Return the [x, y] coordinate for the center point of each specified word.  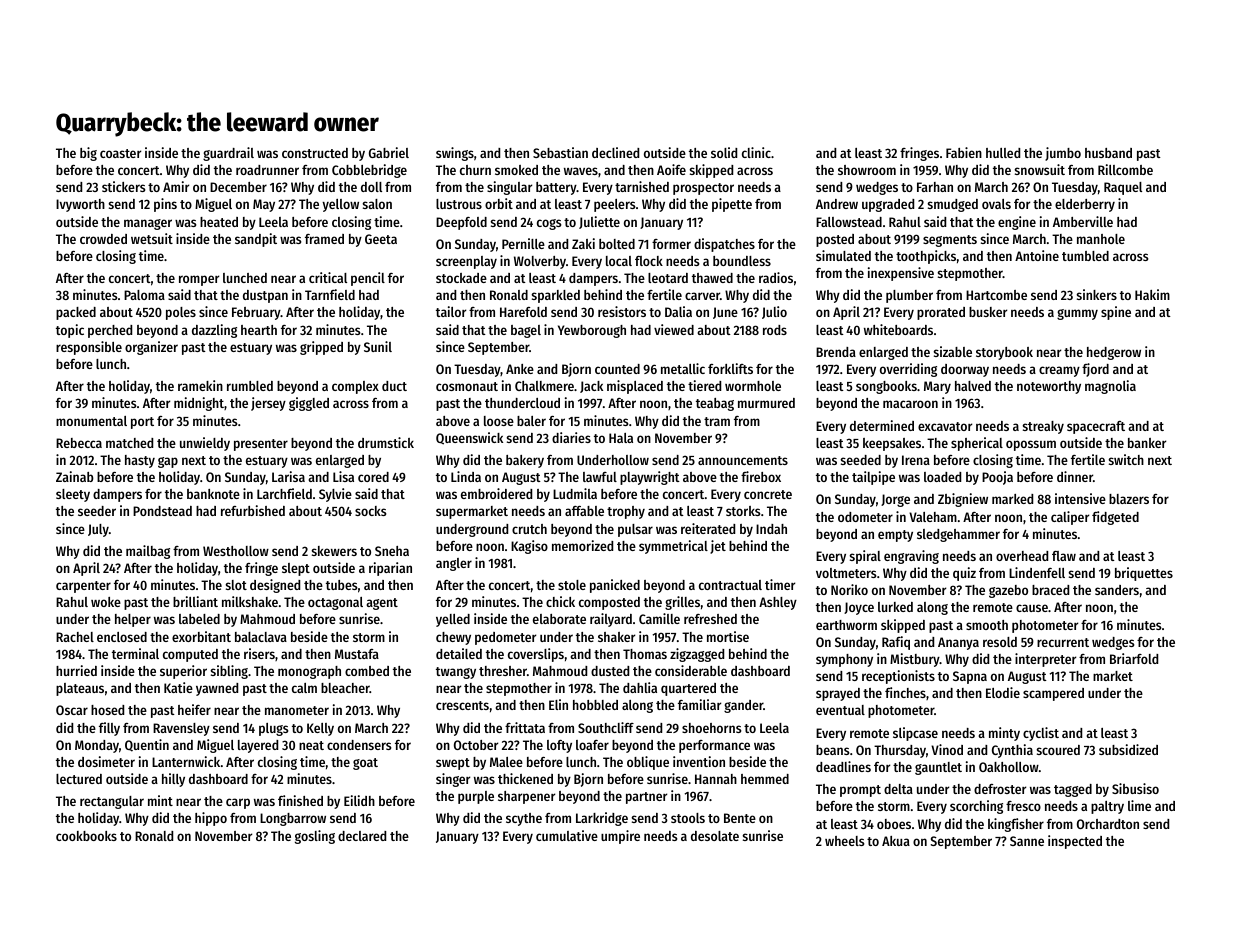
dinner [1075, 476]
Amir [176, 186]
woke [106, 602]
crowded [103, 239]
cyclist [1041, 734]
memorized [582, 545]
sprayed [838, 694]
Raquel [1123, 188]
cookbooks [86, 836]
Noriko [849, 589]
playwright [650, 478]
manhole [1101, 239]
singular [509, 188]
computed [190, 655]
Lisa [343, 476]
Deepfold [461, 223]
